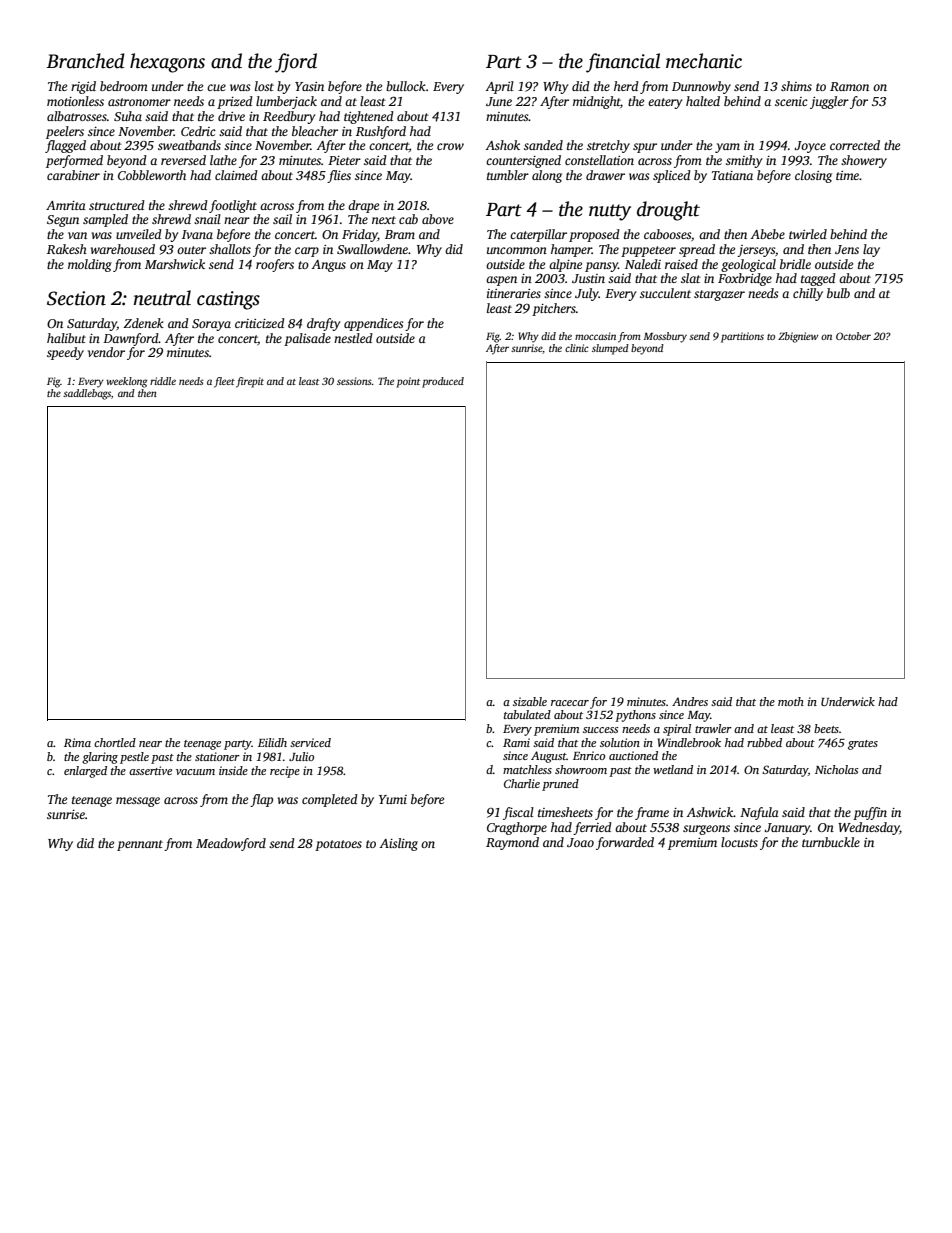 The image size is (952, 1233). What do you see at coordinates (571, 250) in the screenshot?
I see `hamper` at bounding box center [571, 250].
